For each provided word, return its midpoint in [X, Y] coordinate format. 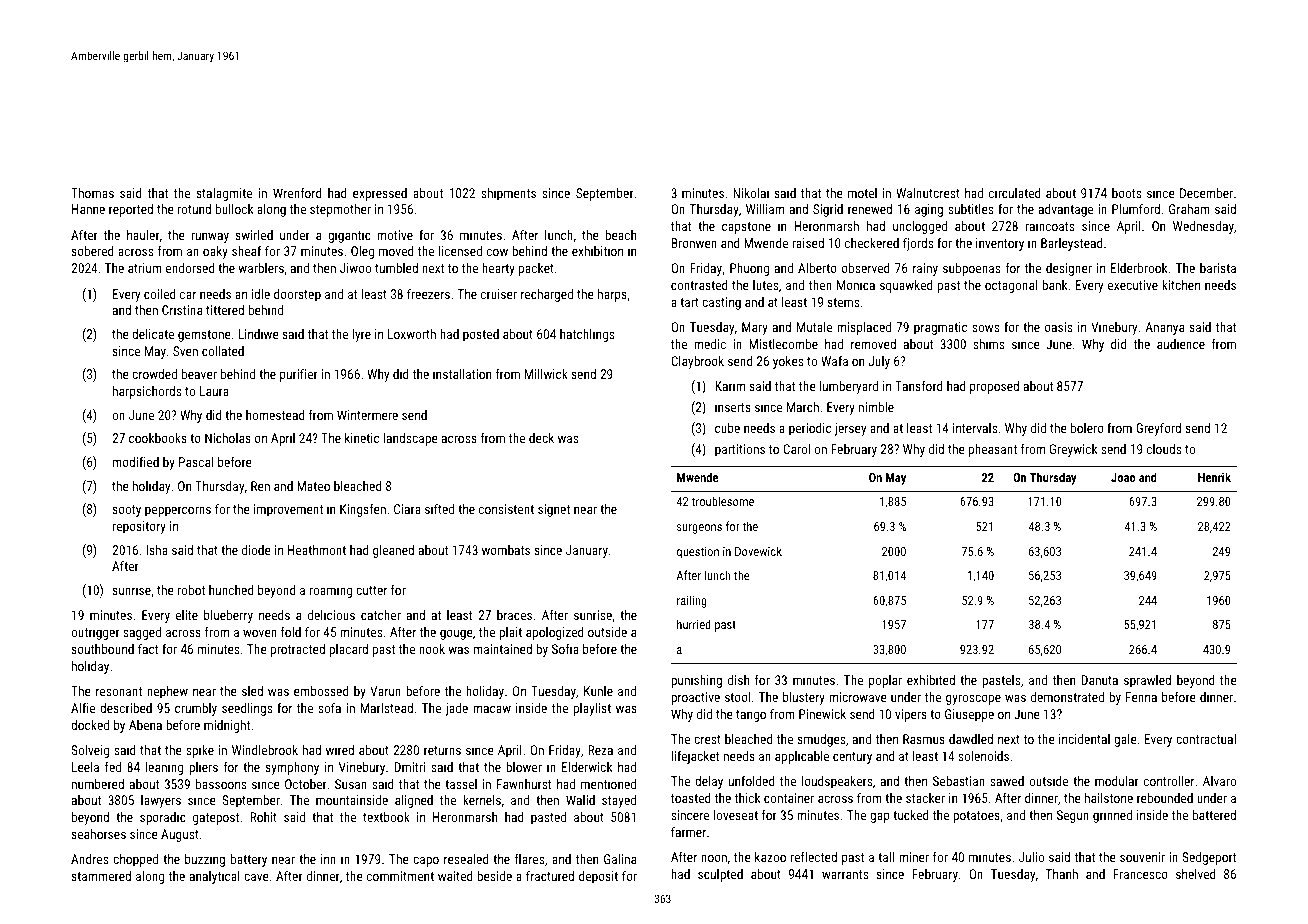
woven [260, 633]
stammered [101, 876]
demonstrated [1067, 697]
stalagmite [224, 194]
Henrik [1214, 477]
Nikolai [751, 193]
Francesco [1140, 874]
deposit [598, 877]
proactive [695, 698]
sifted [439, 508]
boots [1126, 193]
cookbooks [158, 438]
